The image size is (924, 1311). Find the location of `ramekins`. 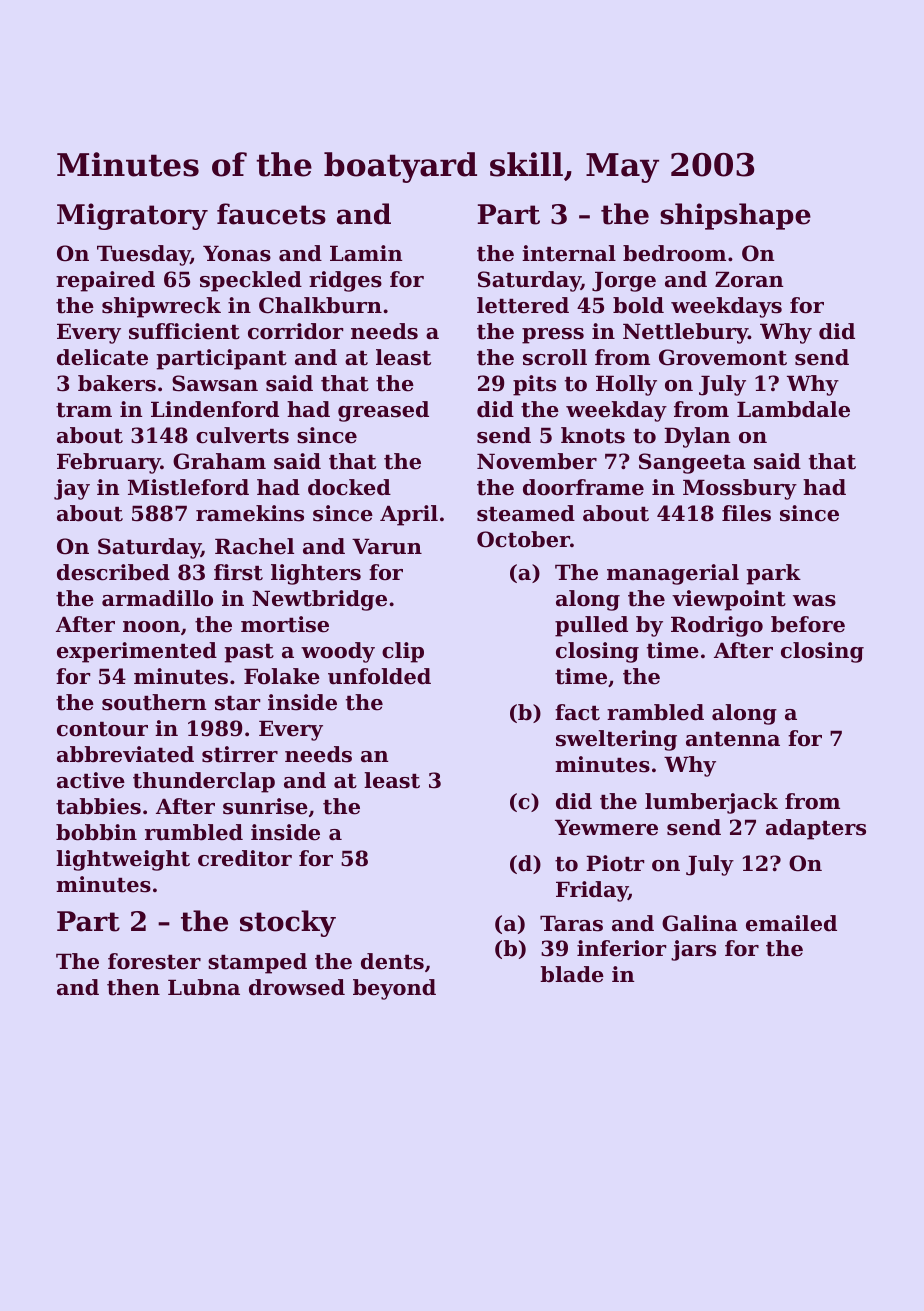

ramekins is located at coordinates (250, 513).
